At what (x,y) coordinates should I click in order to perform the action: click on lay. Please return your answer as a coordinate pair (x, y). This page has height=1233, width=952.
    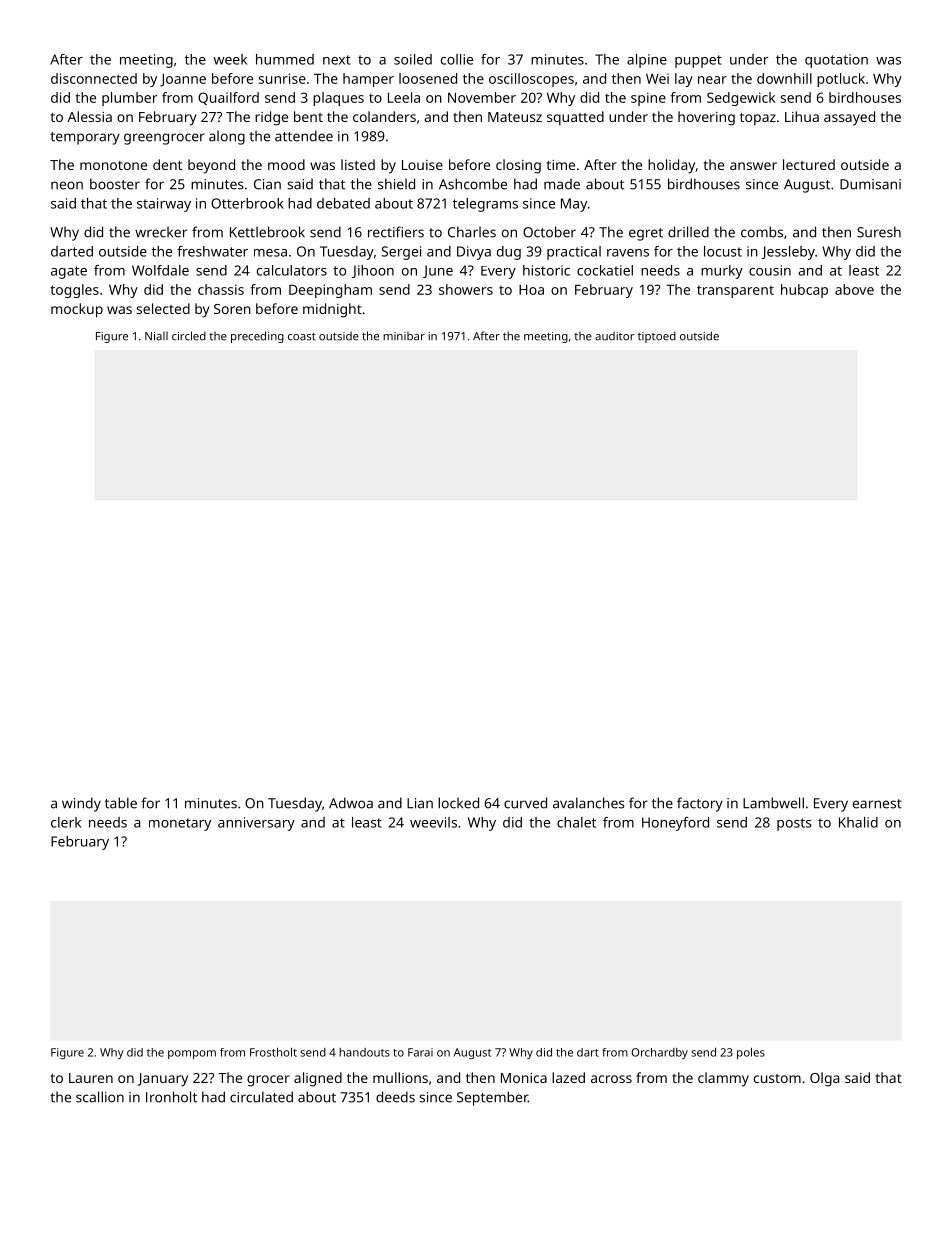
    Looking at the image, I should click on (684, 80).
